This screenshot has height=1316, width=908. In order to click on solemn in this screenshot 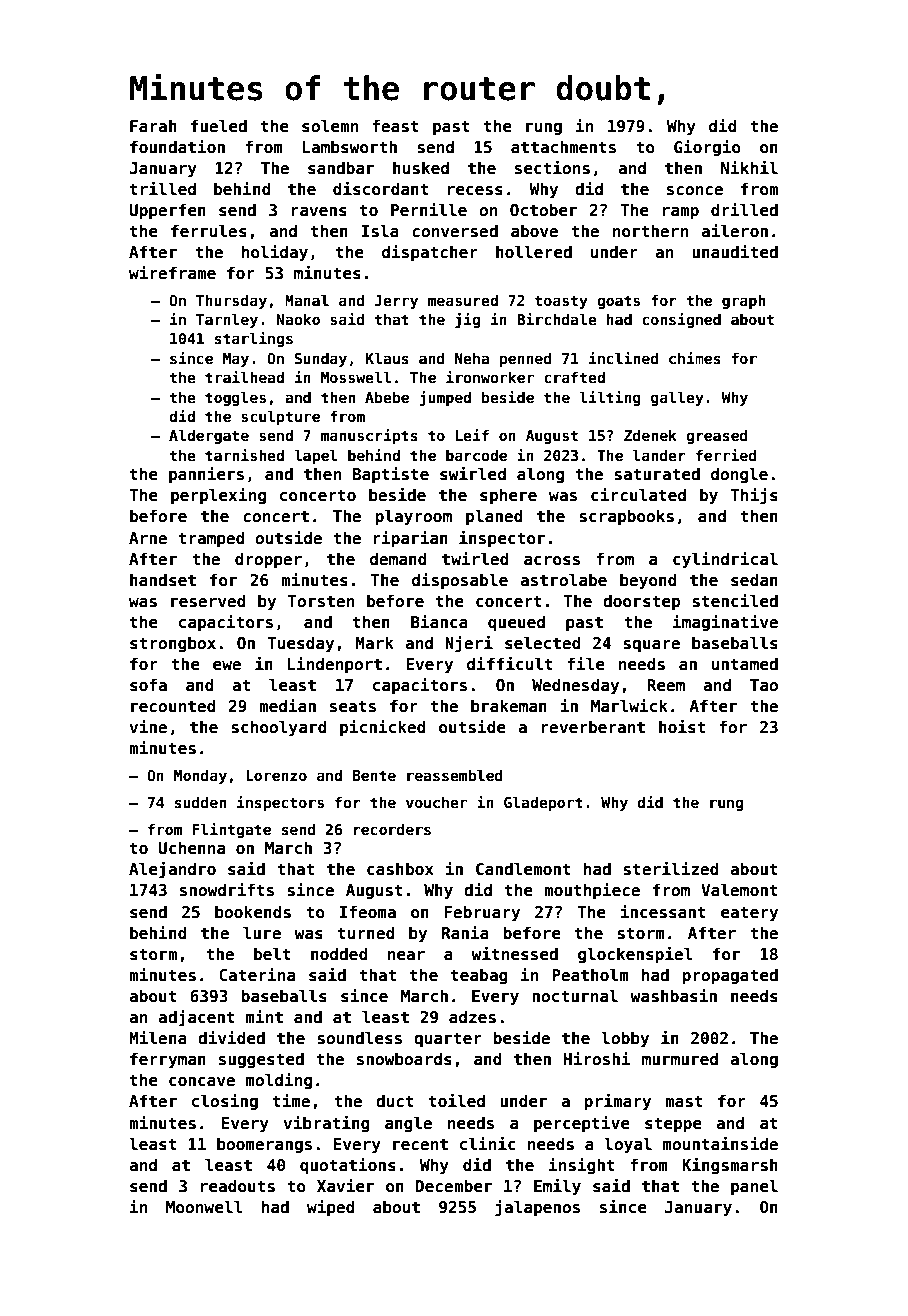, I will do `click(330, 126)`.
